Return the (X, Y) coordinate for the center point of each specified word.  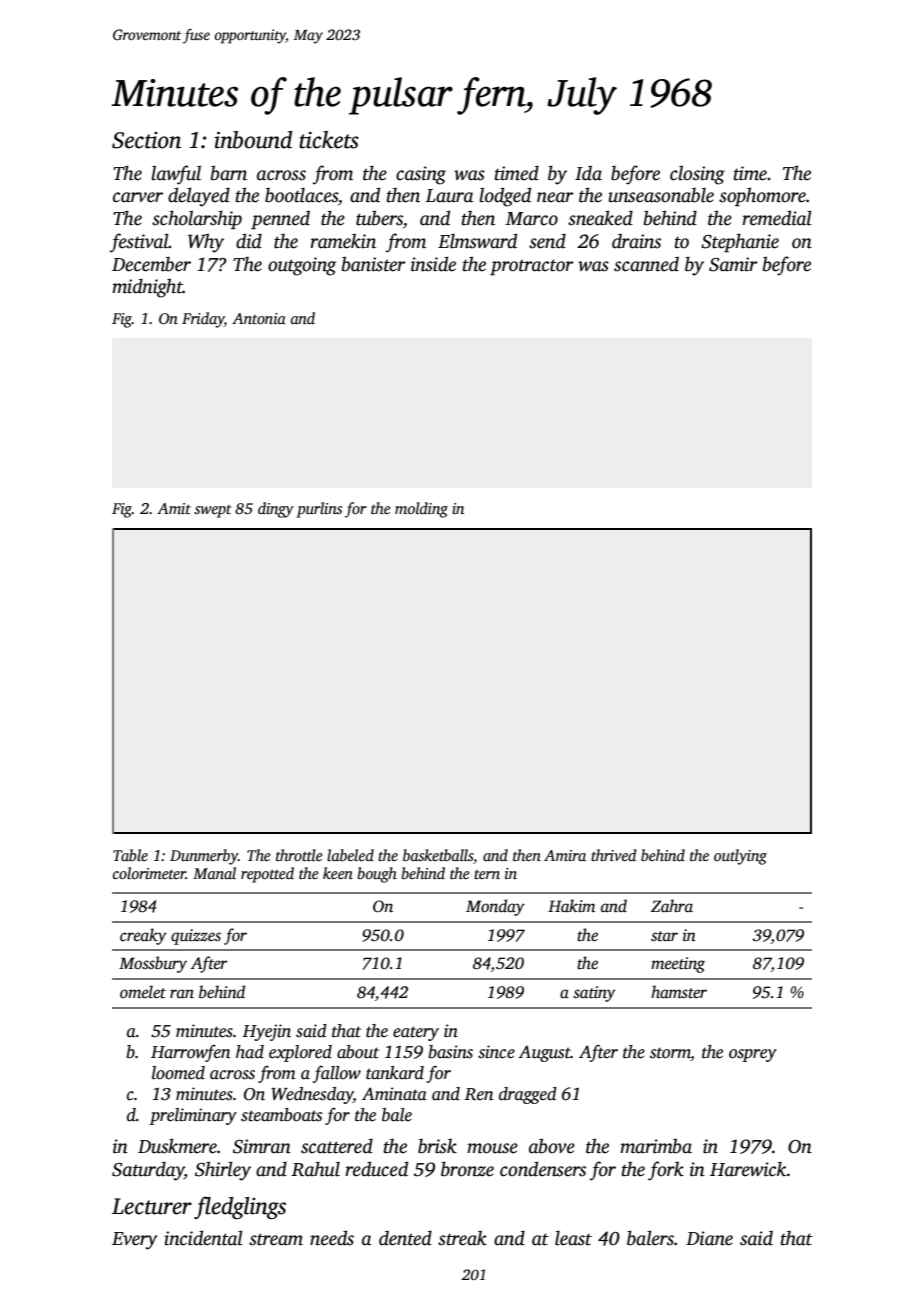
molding (421, 510)
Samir (733, 264)
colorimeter (149, 873)
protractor (532, 267)
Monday (495, 907)
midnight (147, 288)
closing (697, 175)
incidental (203, 1238)
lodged (505, 197)
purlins (319, 510)
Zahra (672, 905)
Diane (709, 1238)
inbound (253, 140)
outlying (740, 857)
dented (405, 1238)
